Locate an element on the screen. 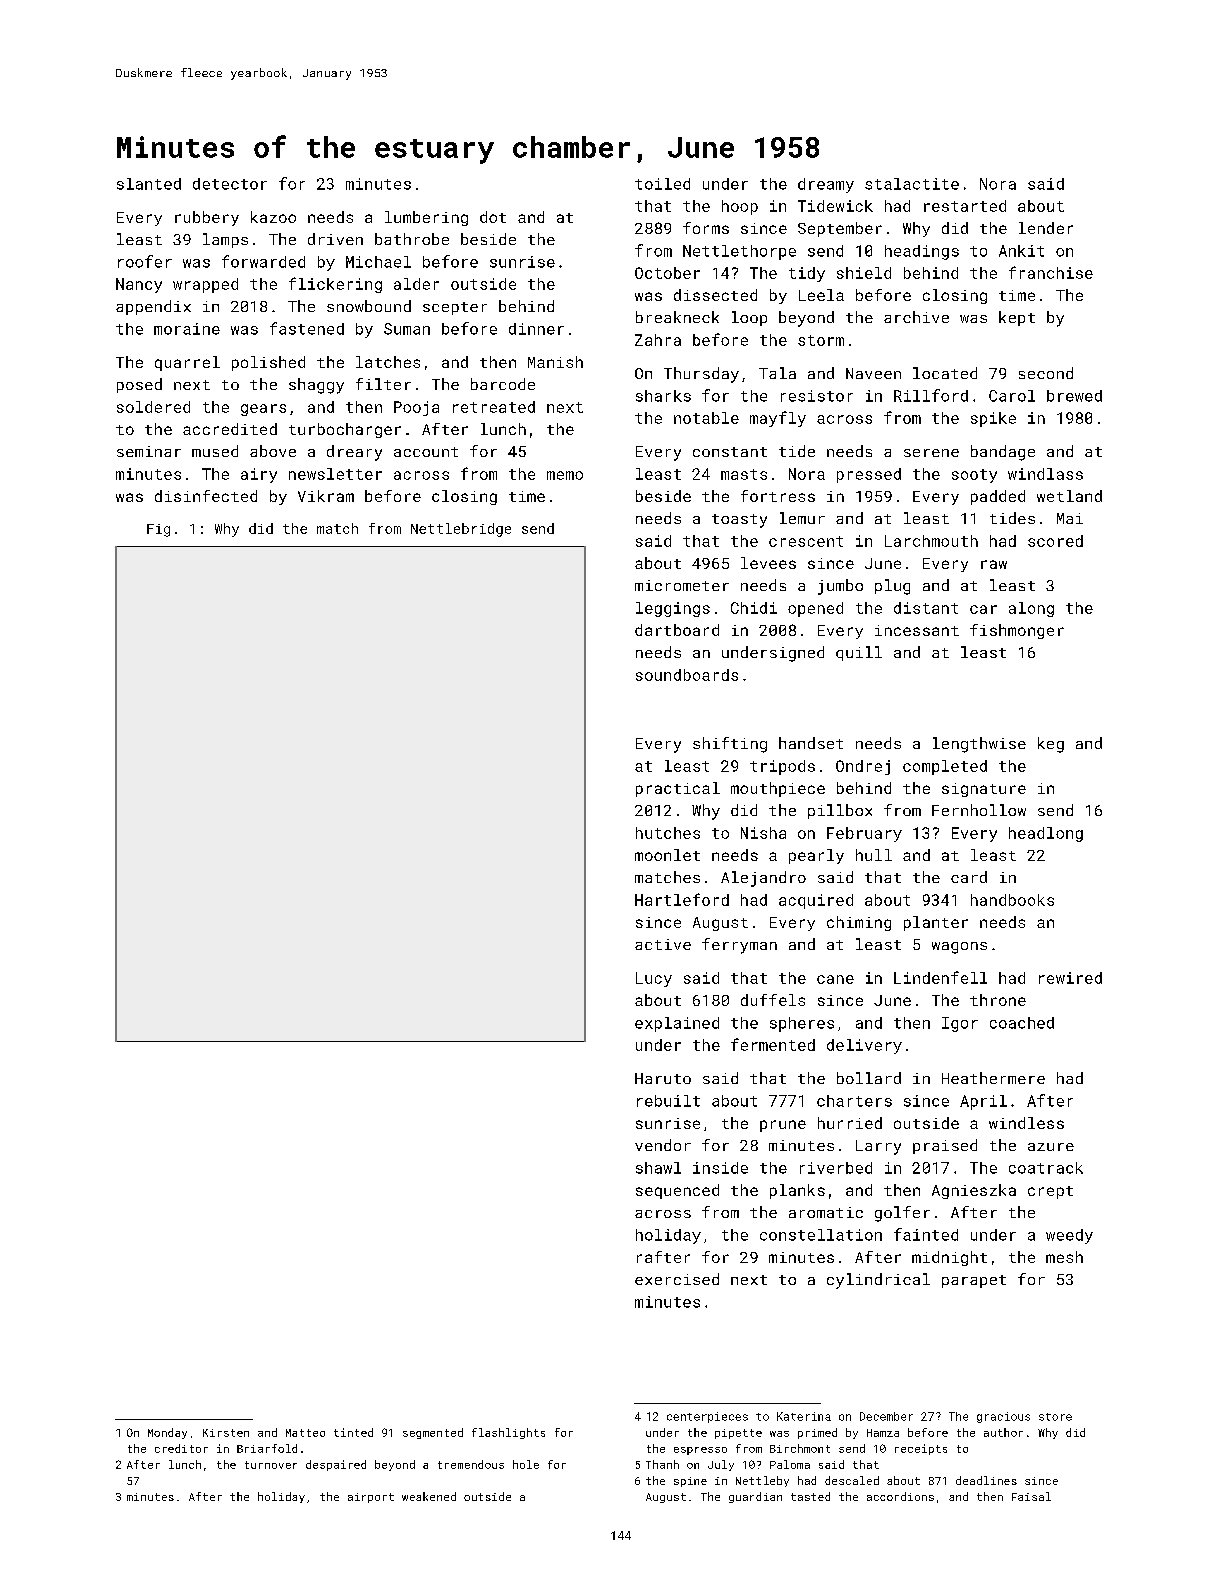 This screenshot has height=1579, width=1220. roofer is located at coordinates (145, 261).
